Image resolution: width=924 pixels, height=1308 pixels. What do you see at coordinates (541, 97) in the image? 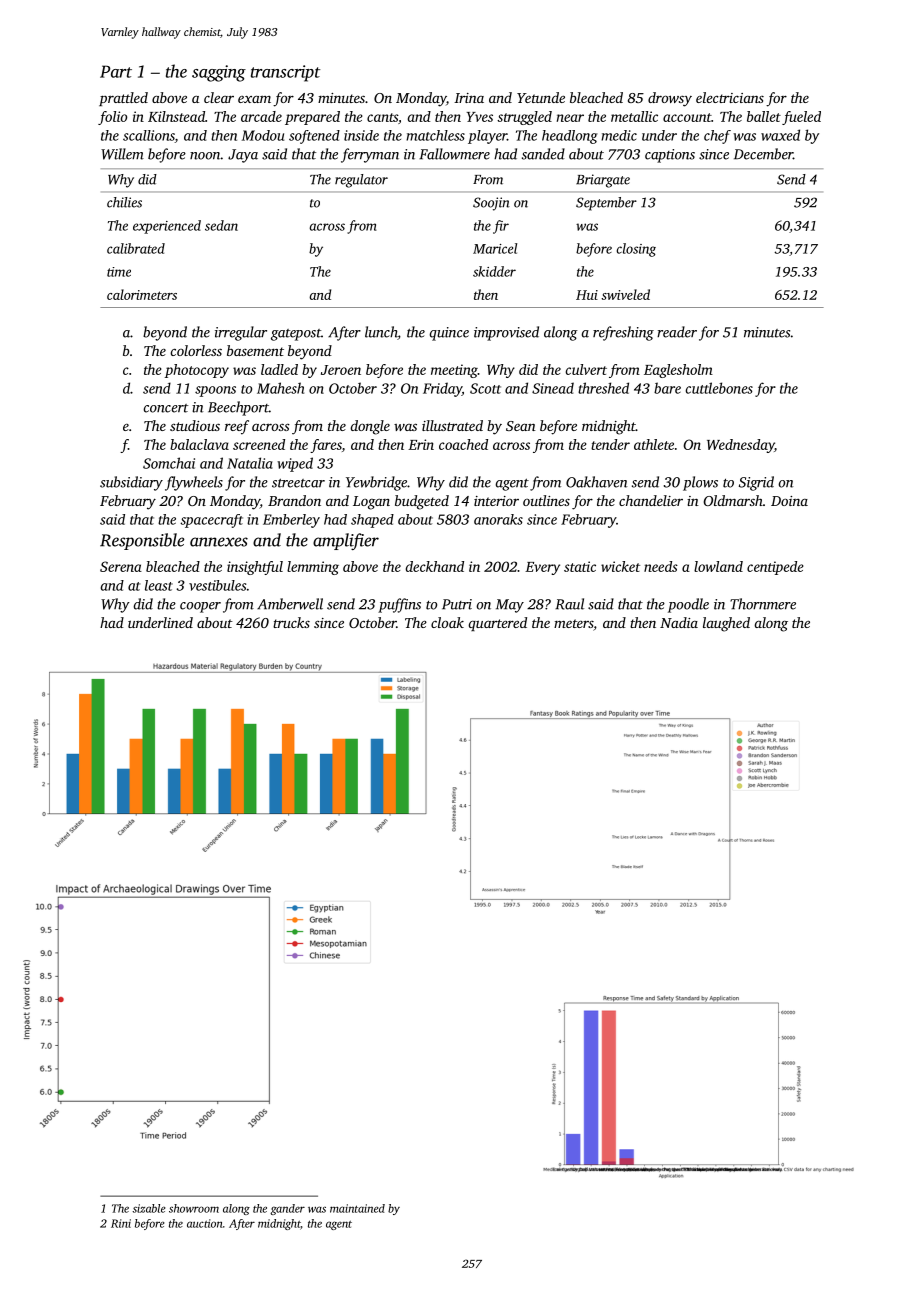
I see `Yetunde` at bounding box center [541, 97].
